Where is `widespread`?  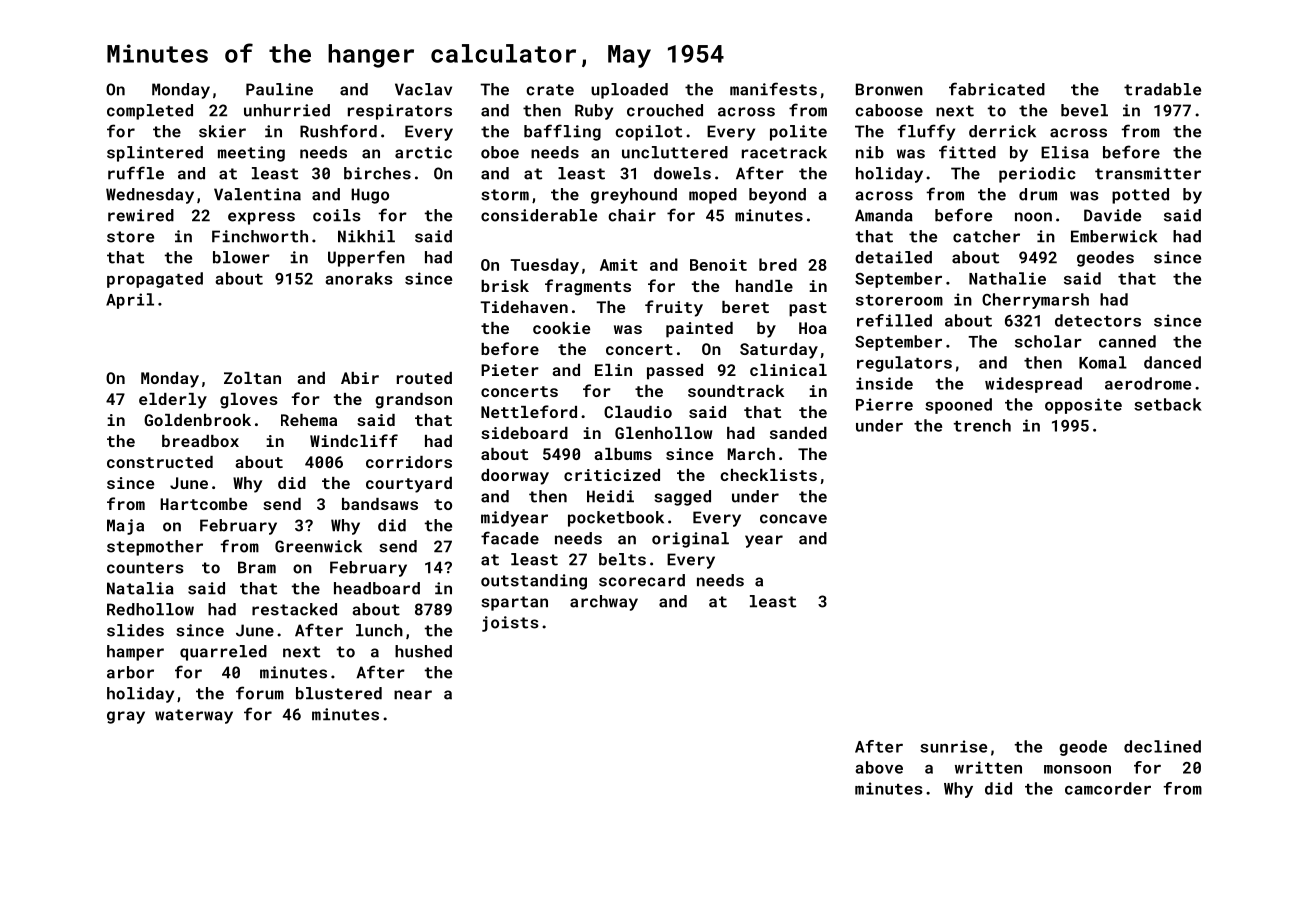 widespread is located at coordinates (1033, 385).
